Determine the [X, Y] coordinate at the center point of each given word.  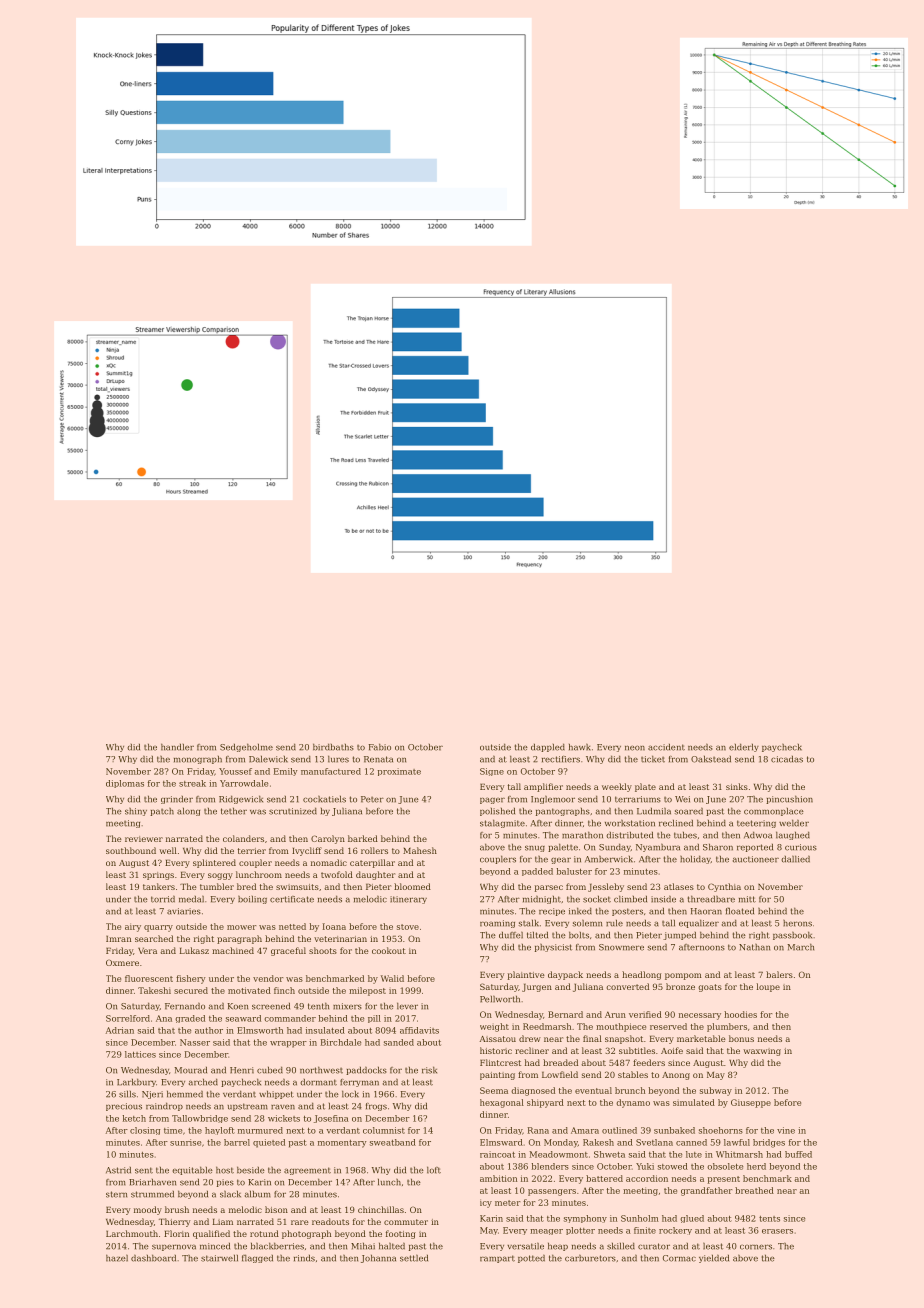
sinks [737, 786]
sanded [399, 1042]
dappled [548, 747]
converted [627, 986]
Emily [286, 772]
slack [230, 1194]
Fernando [185, 1006]
